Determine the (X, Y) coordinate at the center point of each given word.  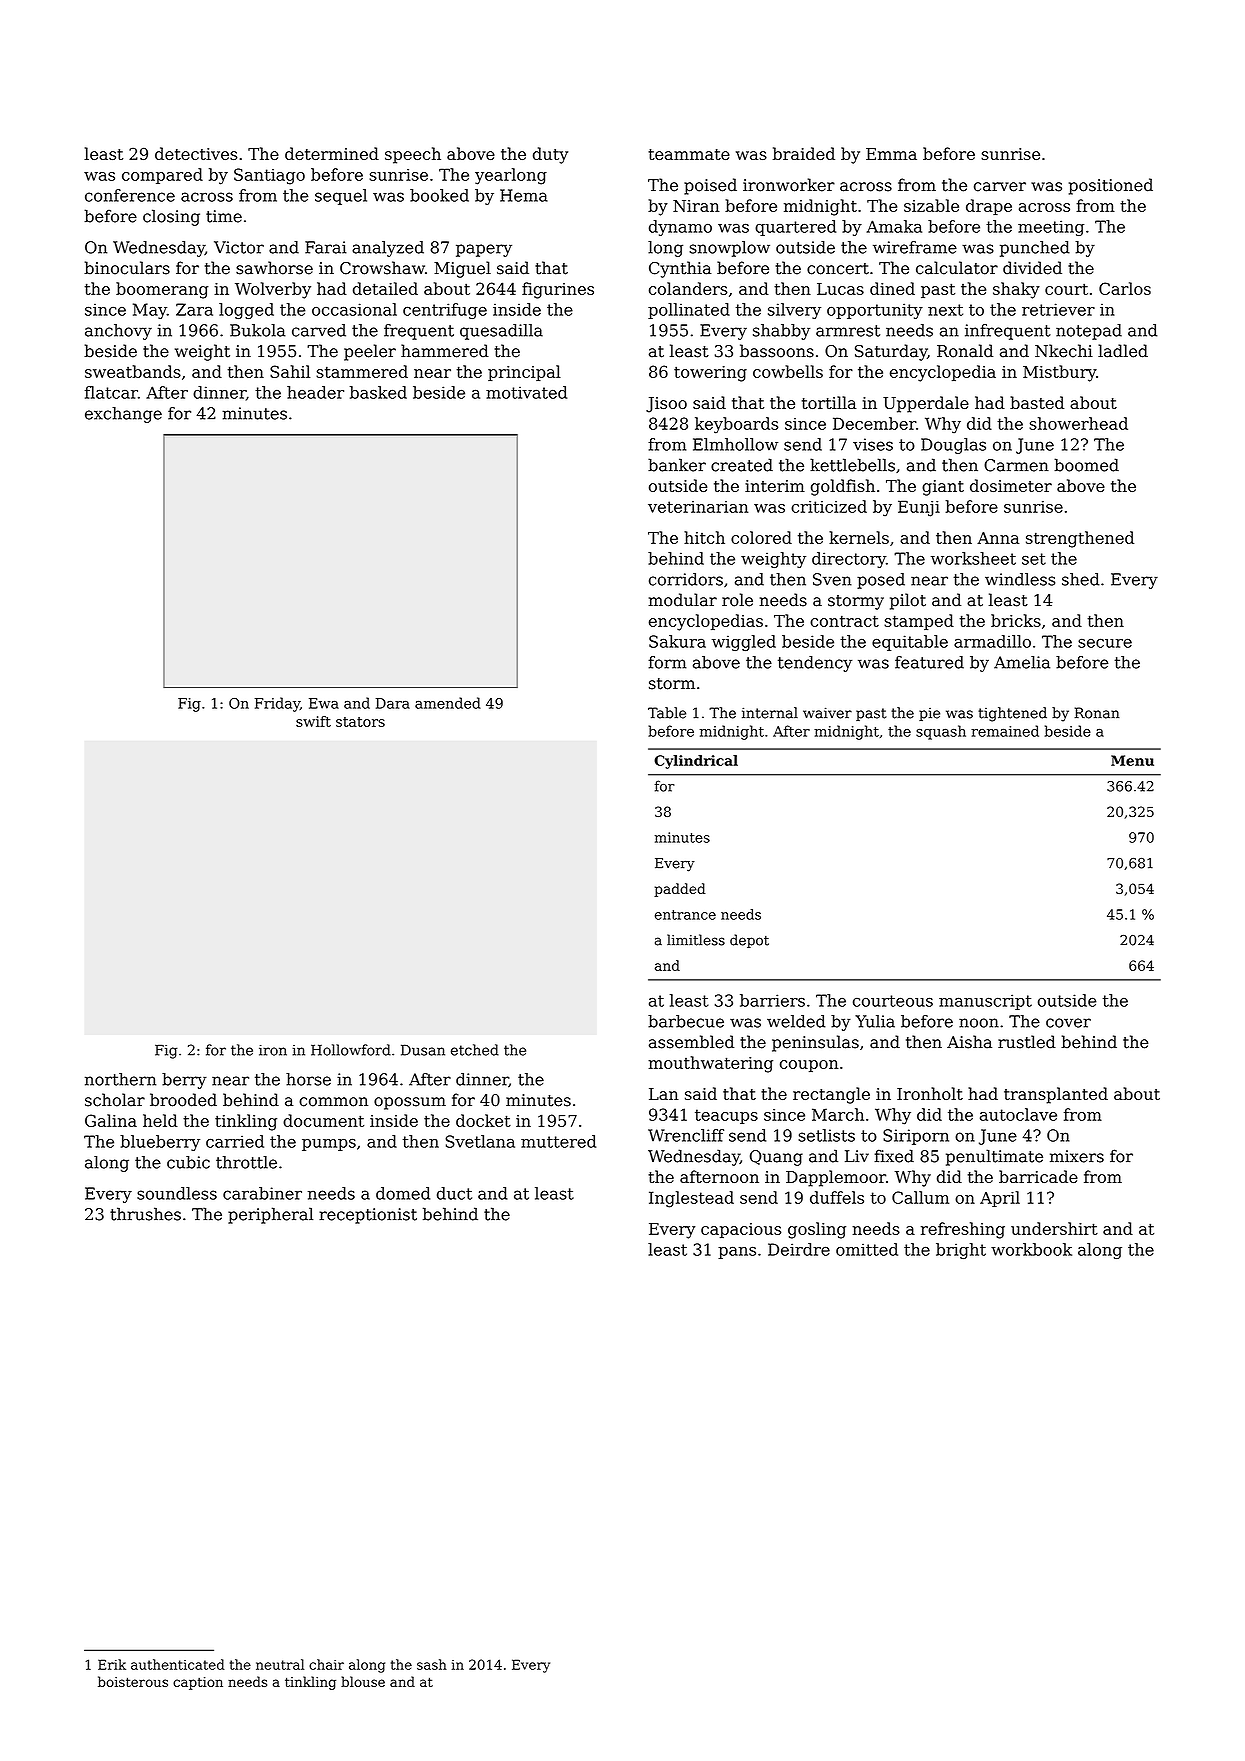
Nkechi (1064, 351)
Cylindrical (696, 762)
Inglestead (691, 1199)
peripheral (270, 1215)
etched (475, 1050)
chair (326, 1664)
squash (941, 732)
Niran (696, 206)
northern (120, 1079)
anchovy (118, 332)
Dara (393, 703)
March (838, 1114)
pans (737, 1253)
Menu (1132, 760)
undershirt (1054, 1228)
